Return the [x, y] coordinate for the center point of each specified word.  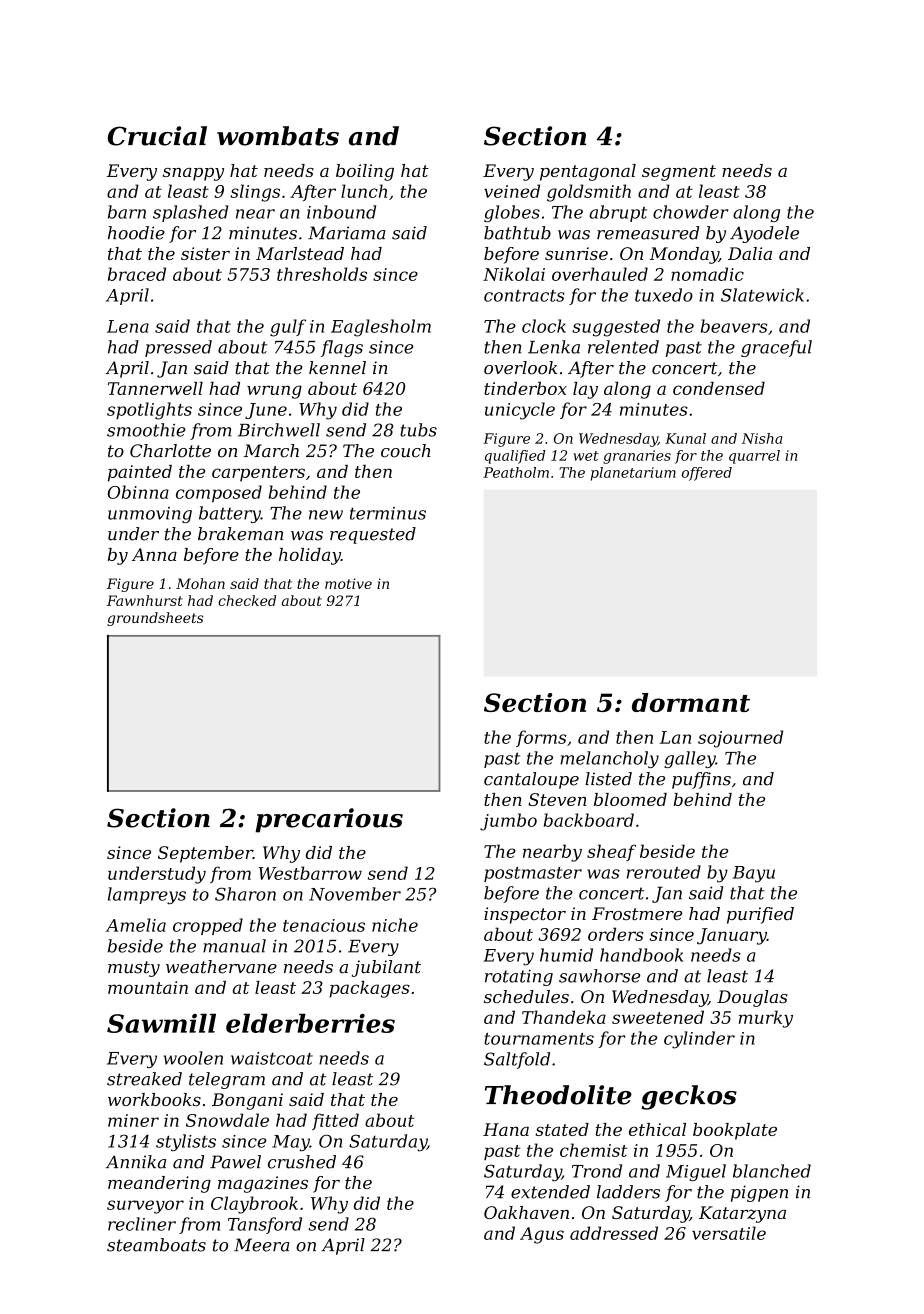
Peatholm [516, 472]
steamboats [156, 1245]
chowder [690, 212]
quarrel [754, 457]
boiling [365, 172]
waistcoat [272, 1058]
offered [707, 474]
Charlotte [170, 451]
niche [395, 925]
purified [760, 915]
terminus [388, 513]
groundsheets [155, 619]
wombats [278, 136]
